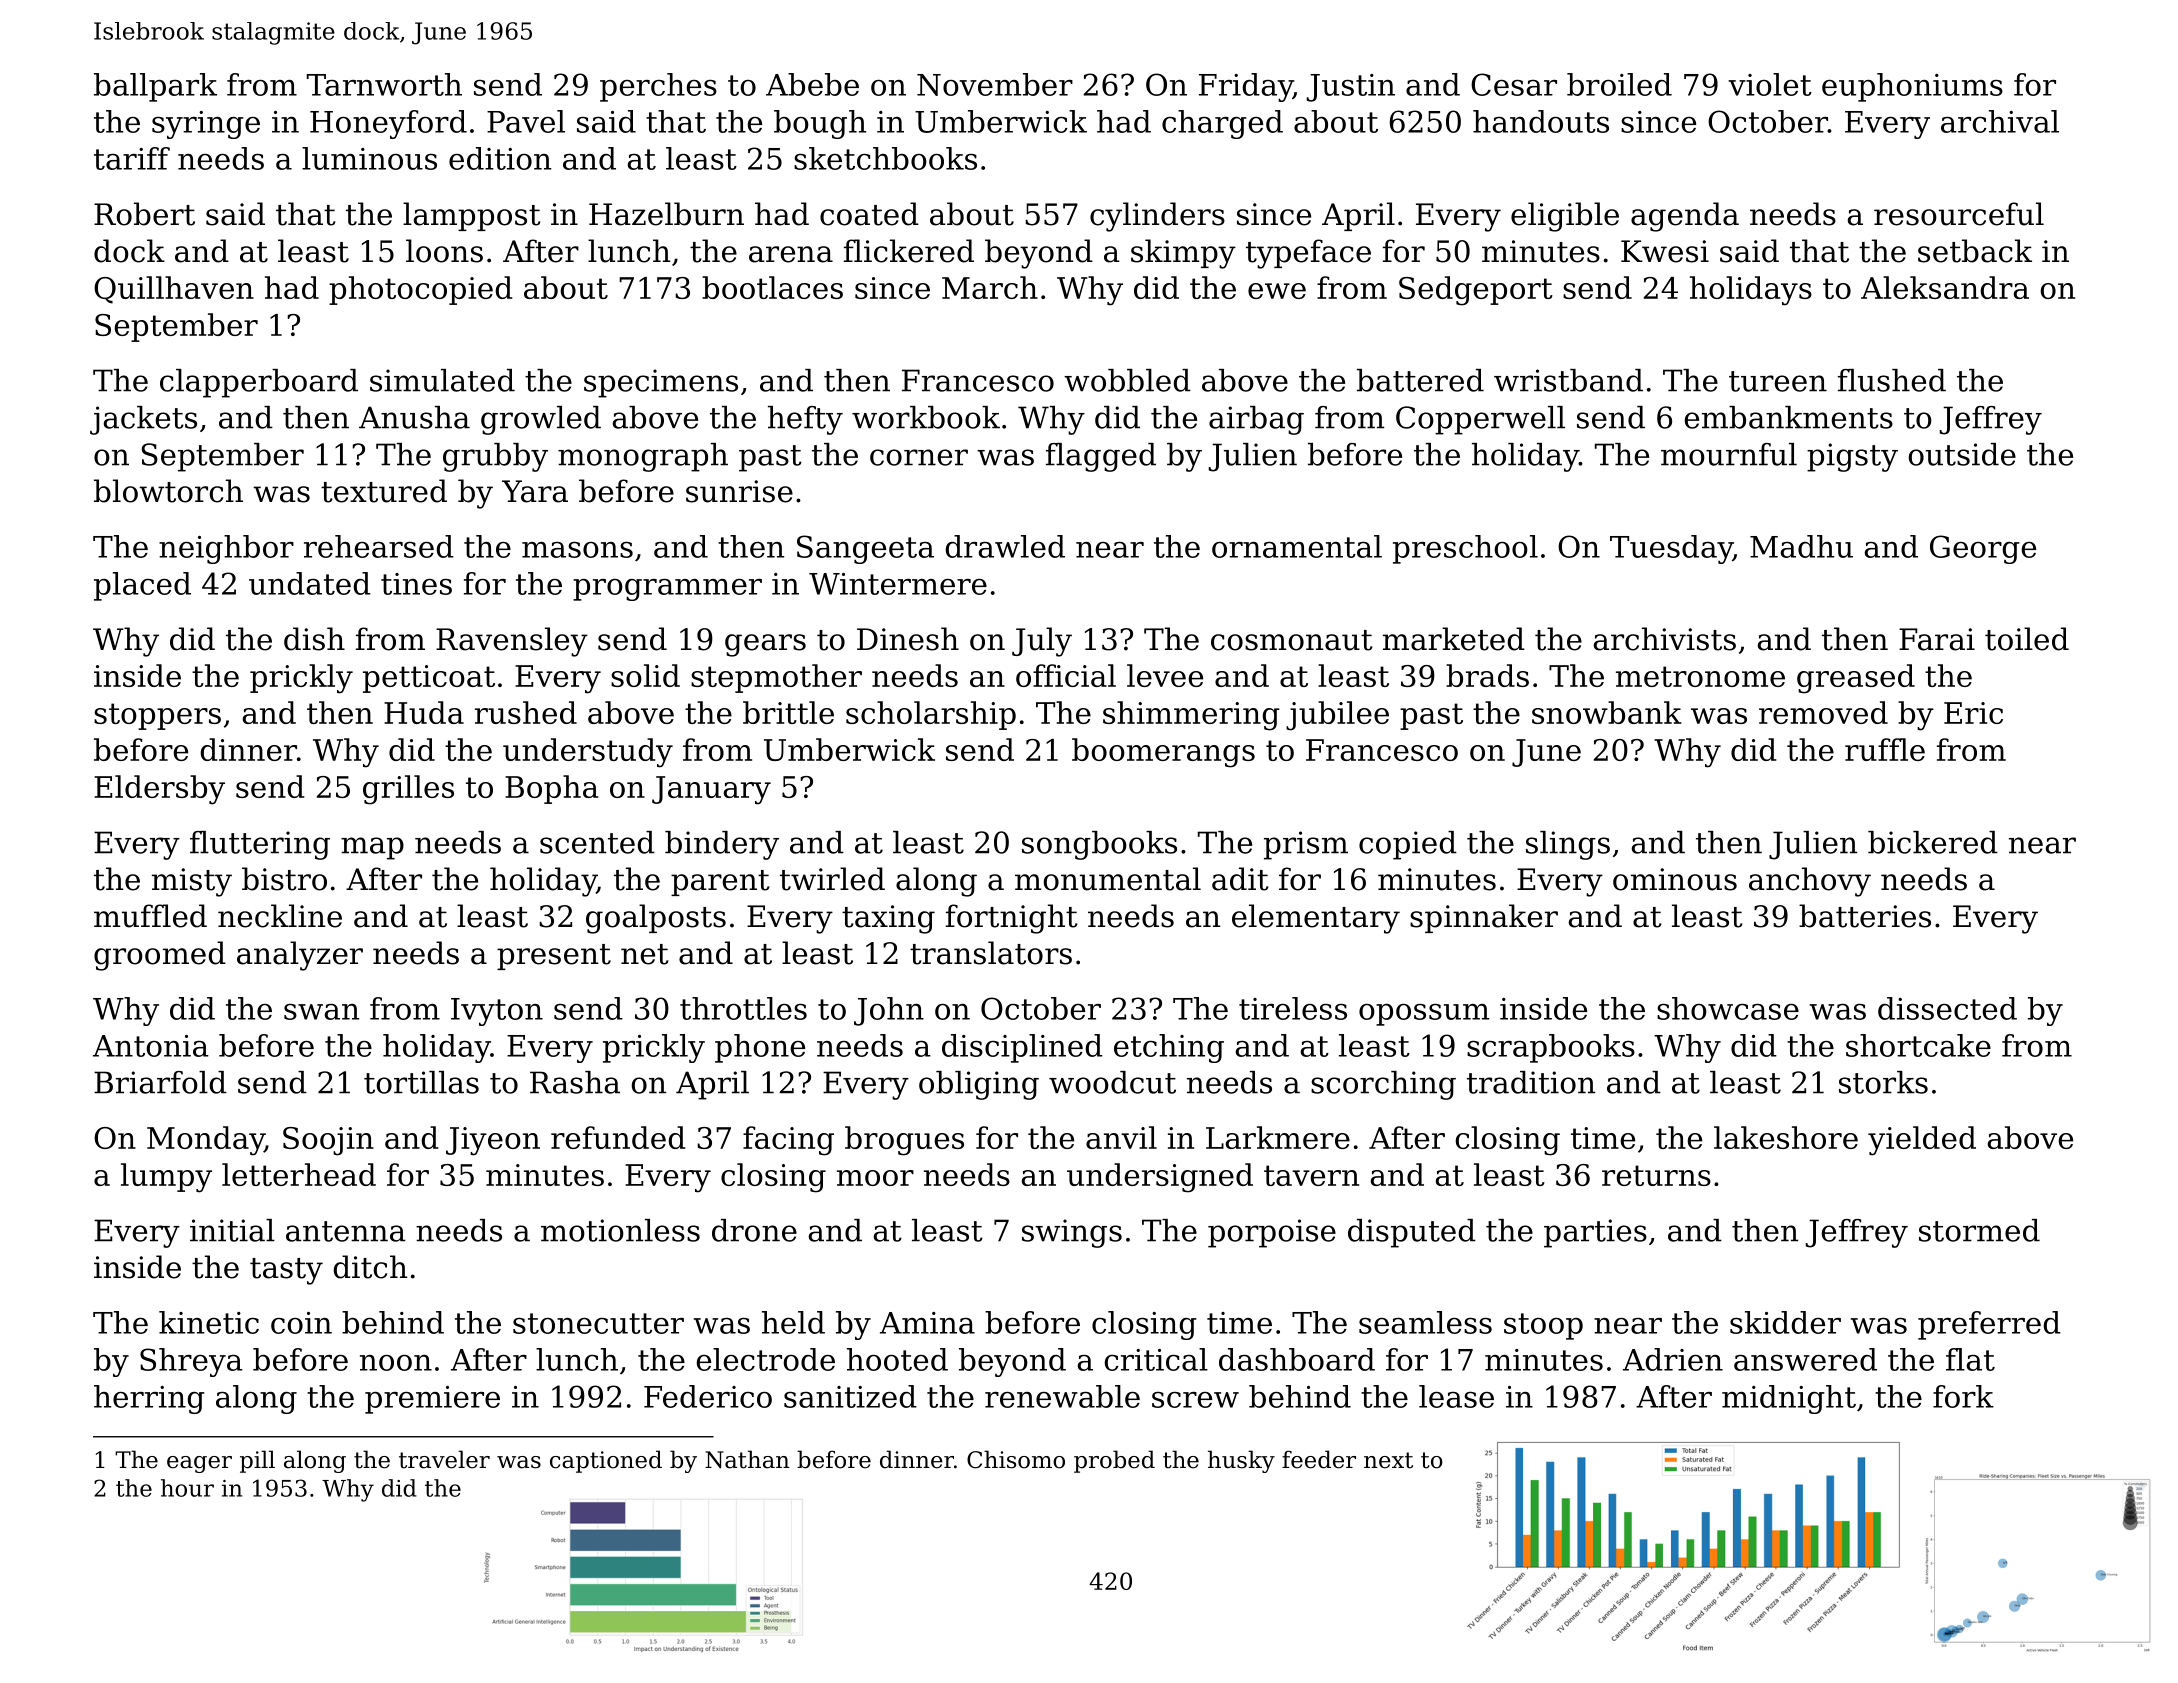 Image resolution: width=2178 pixels, height=1683 pixels. What do you see at coordinates (1619, 84) in the screenshot?
I see `broiled` at bounding box center [1619, 84].
